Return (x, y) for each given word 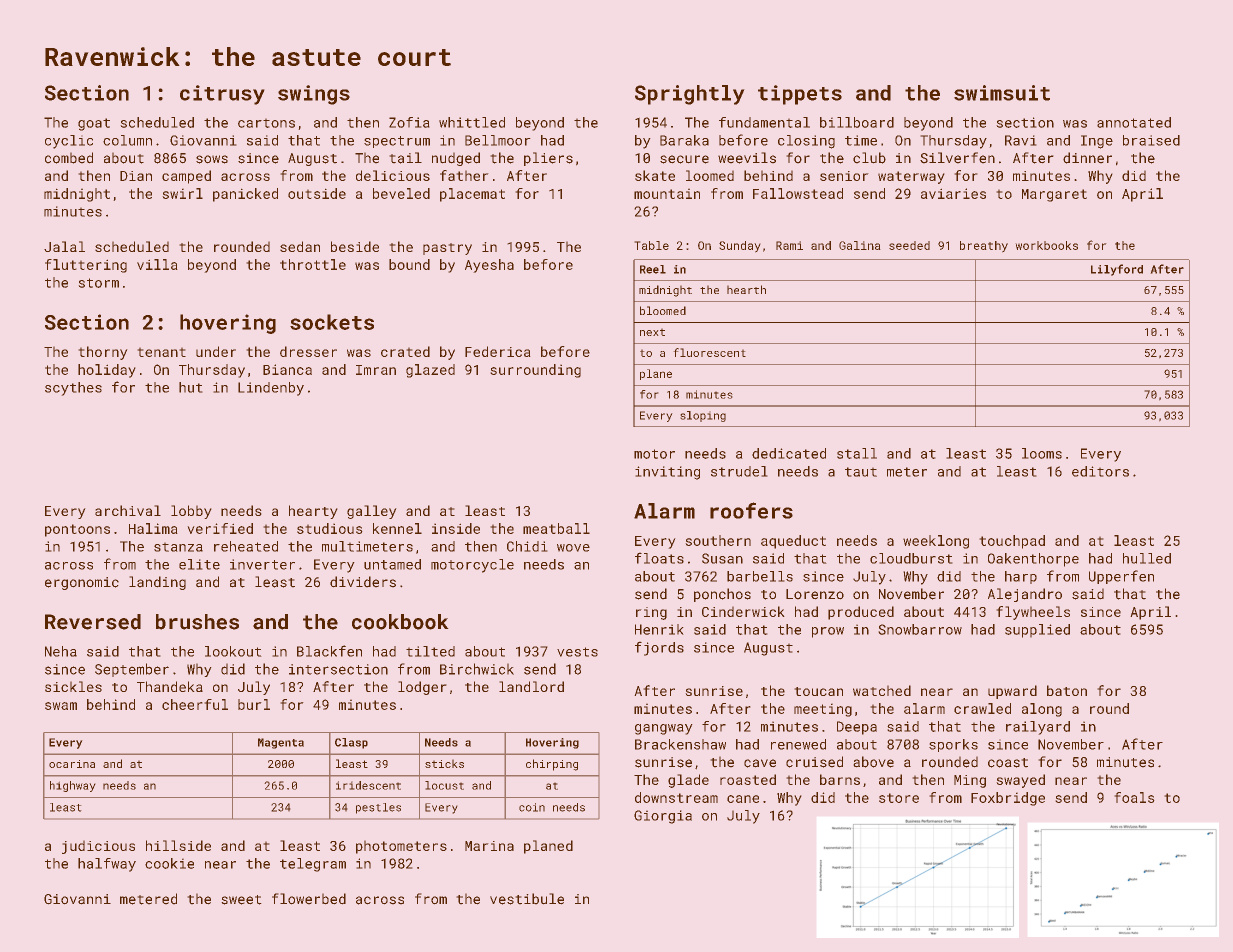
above (873, 762)
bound (409, 264)
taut (861, 472)
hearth (746, 289)
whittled (472, 122)
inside (456, 528)
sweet (241, 900)
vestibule (527, 899)
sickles (73, 686)
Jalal (64, 246)
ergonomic (82, 583)
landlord (531, 686)
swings (314, 95)
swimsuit (1002, 93)
